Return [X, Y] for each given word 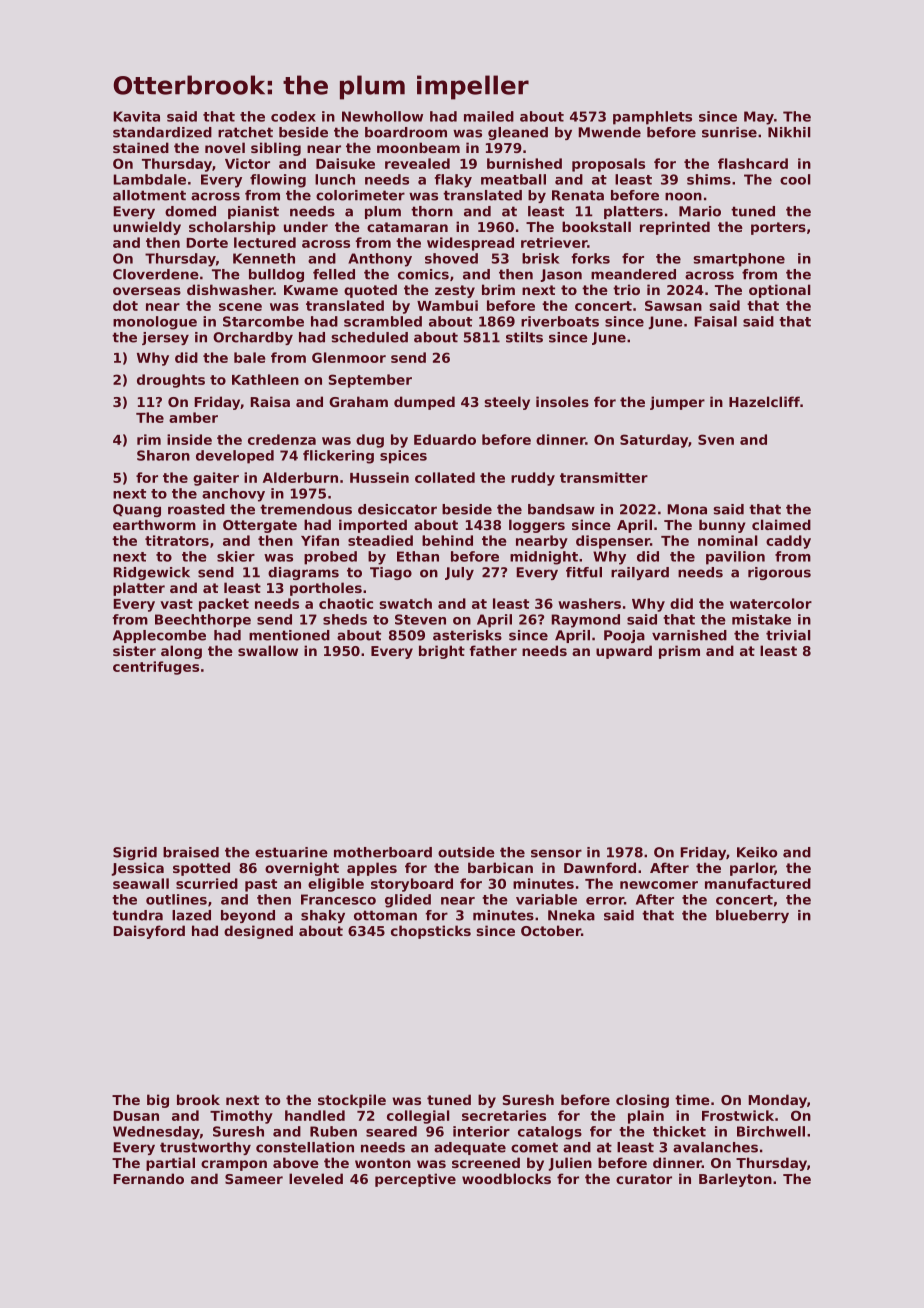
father [493, 650]
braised [191, 852]
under [306, 226]
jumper [677, 403]
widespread [470, 244]
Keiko [757, 852]
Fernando [148, 1178]
